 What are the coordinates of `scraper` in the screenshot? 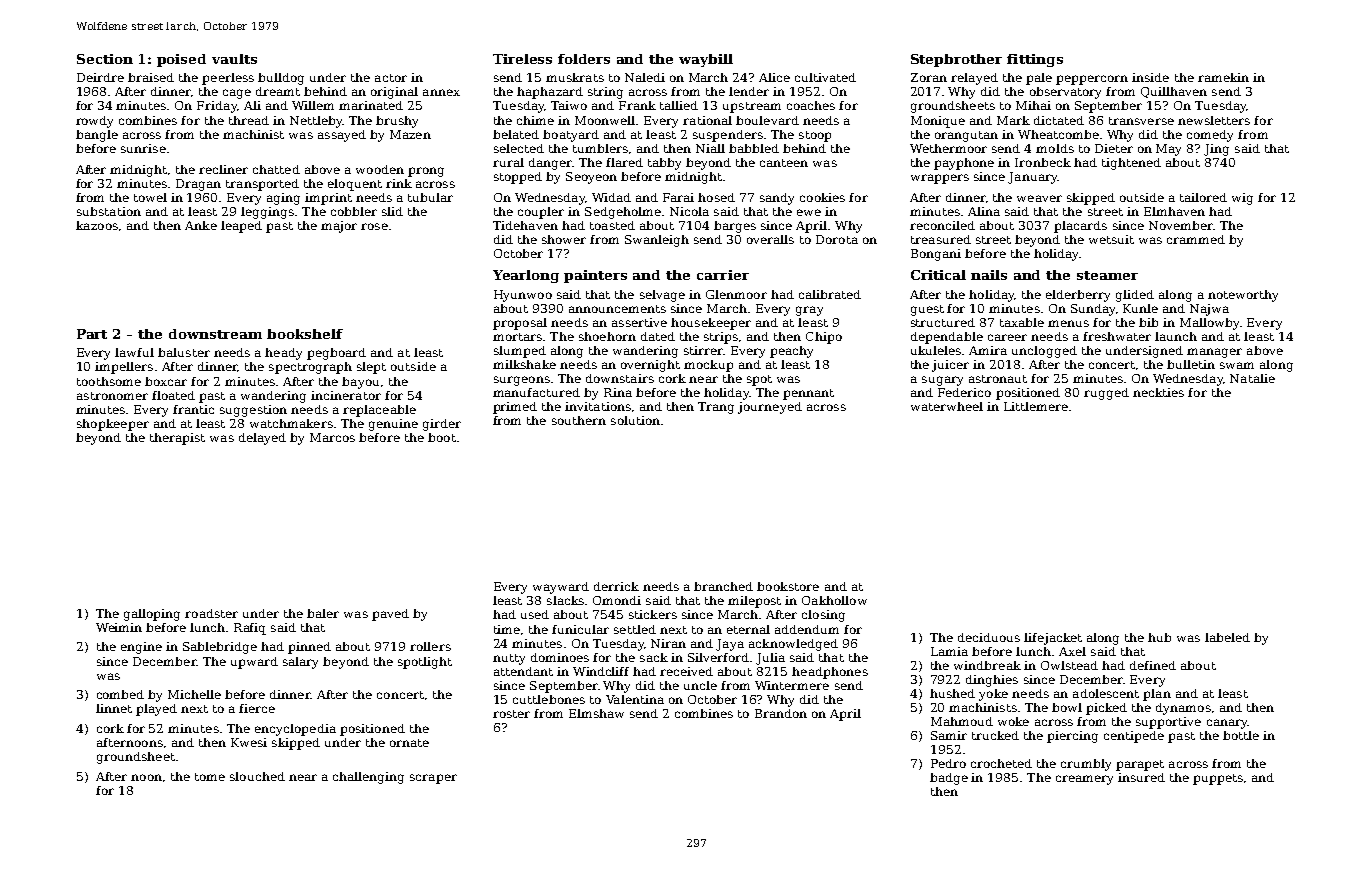 It's located at (433, 779).
